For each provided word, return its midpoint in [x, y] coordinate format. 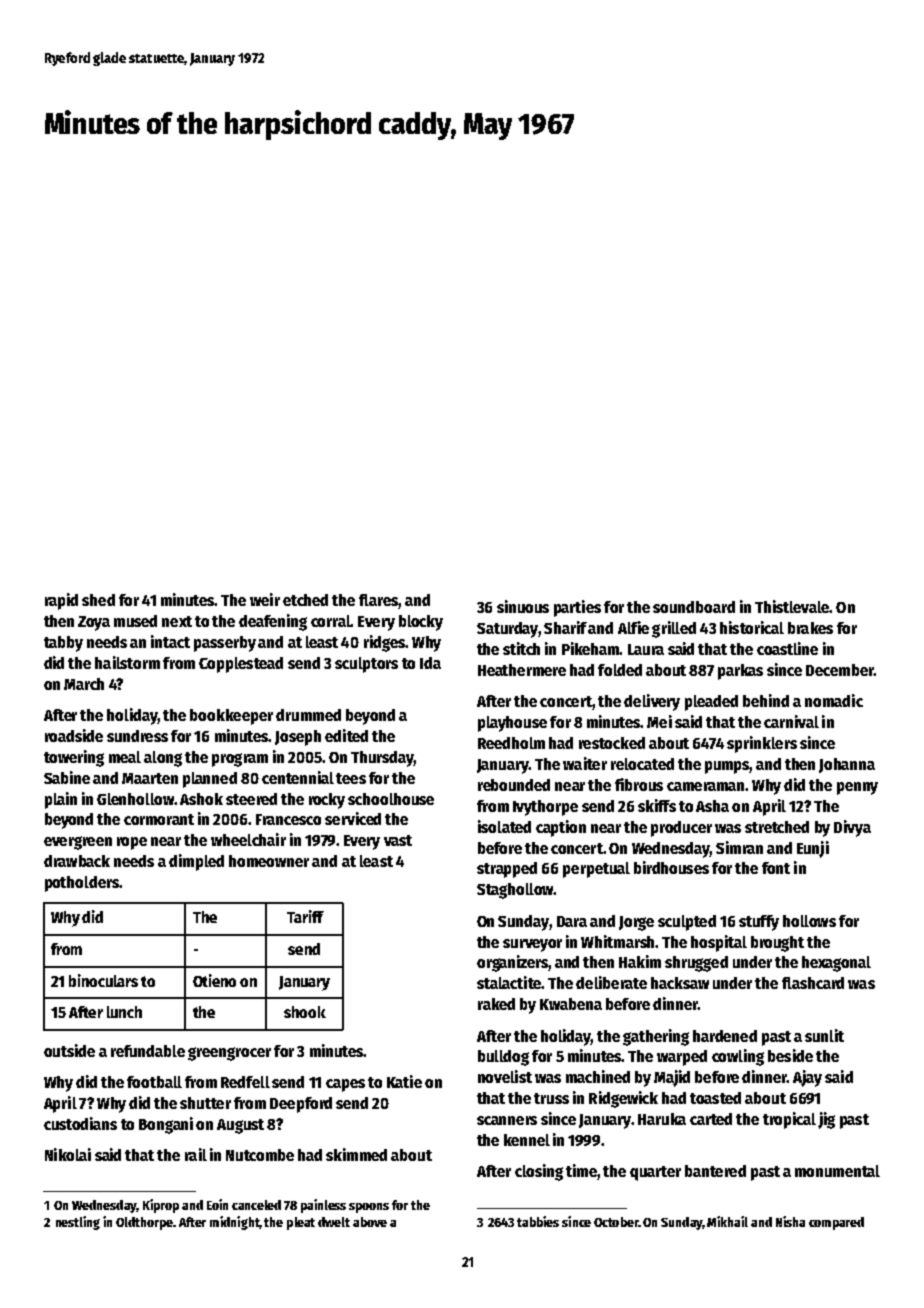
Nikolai [68, 1154]
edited [346, 735]
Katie [404, 1081]
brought [777, 944]
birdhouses [671, 867]
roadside [74, 735]
